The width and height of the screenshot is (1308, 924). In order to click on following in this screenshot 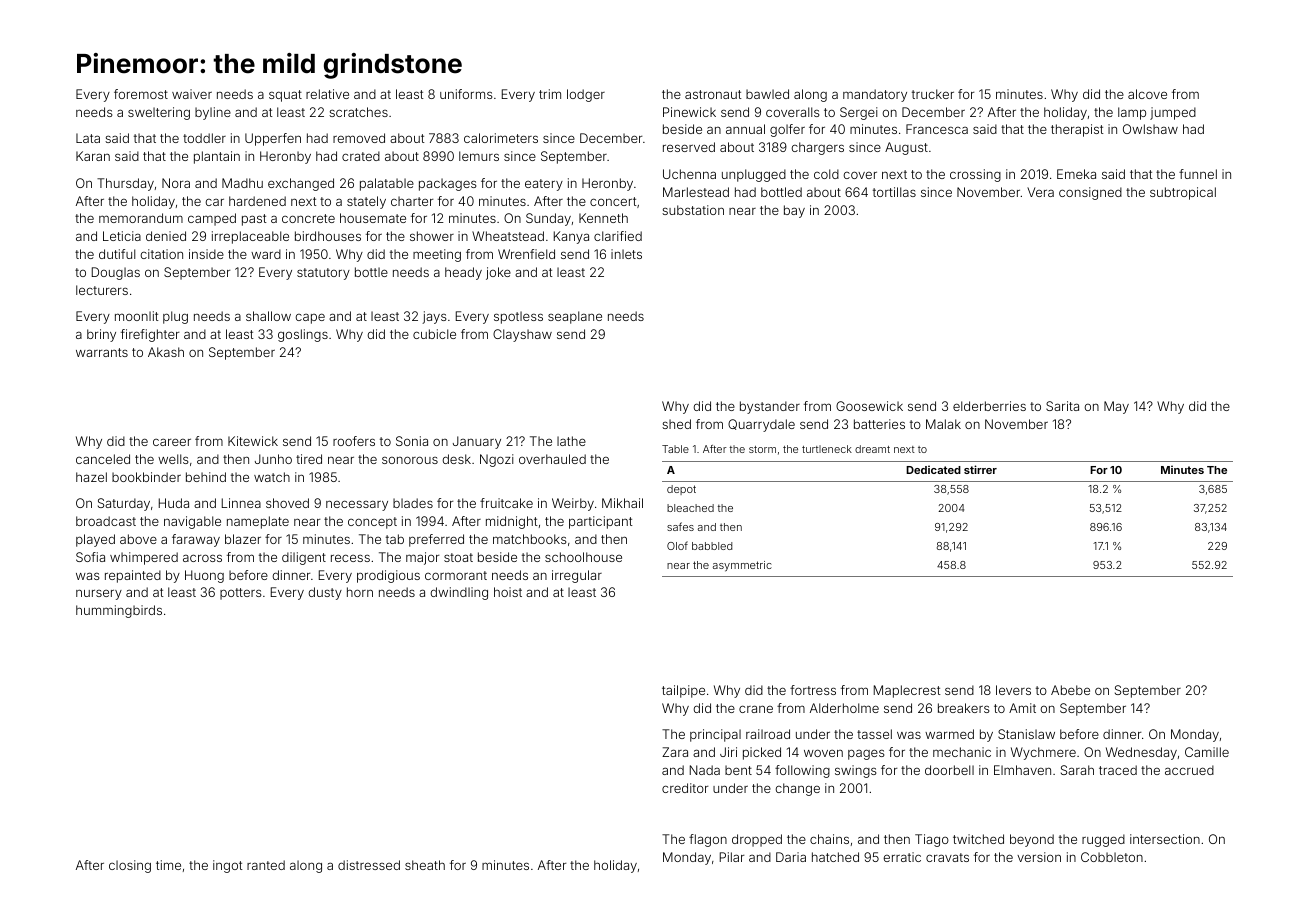, I will do `click(802, 771)`.
